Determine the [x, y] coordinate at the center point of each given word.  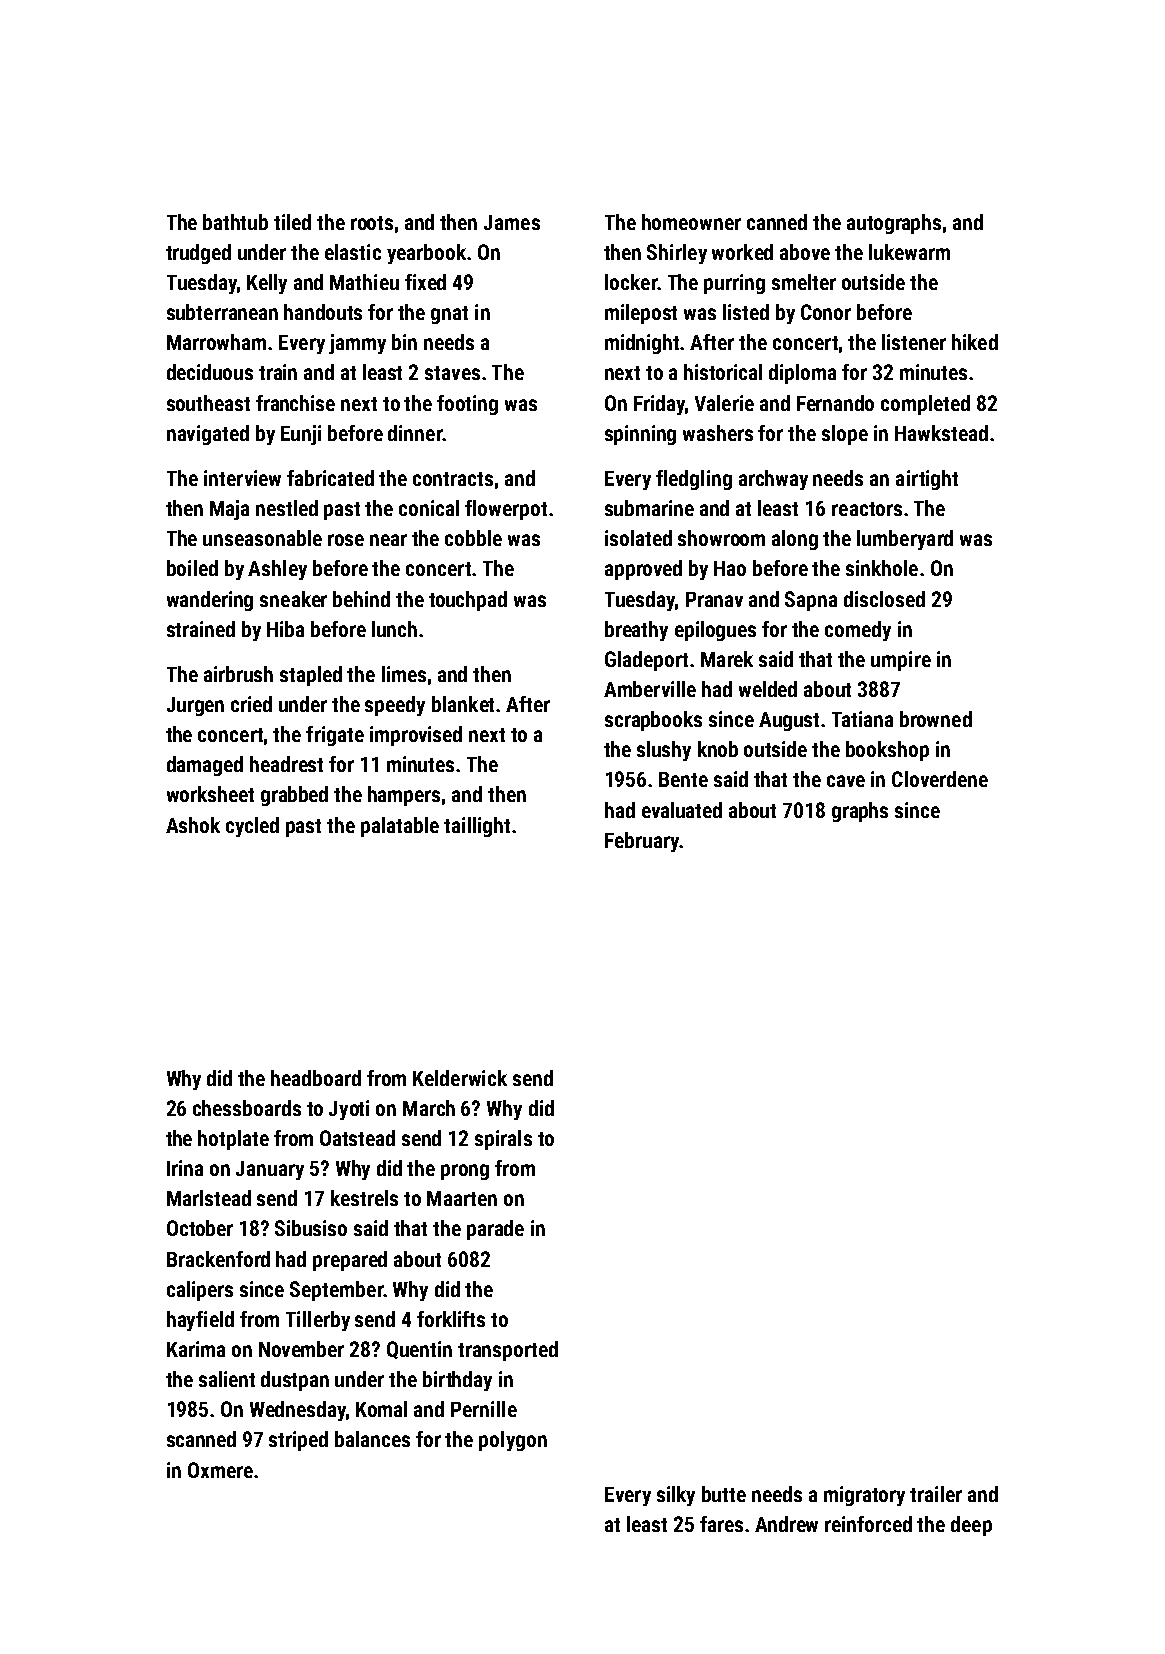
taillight [477, 827]
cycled [252, 827]
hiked [975, 342]
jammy [357, 344]
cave [846, 781]
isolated [638, 538]
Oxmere [220, 1470]
